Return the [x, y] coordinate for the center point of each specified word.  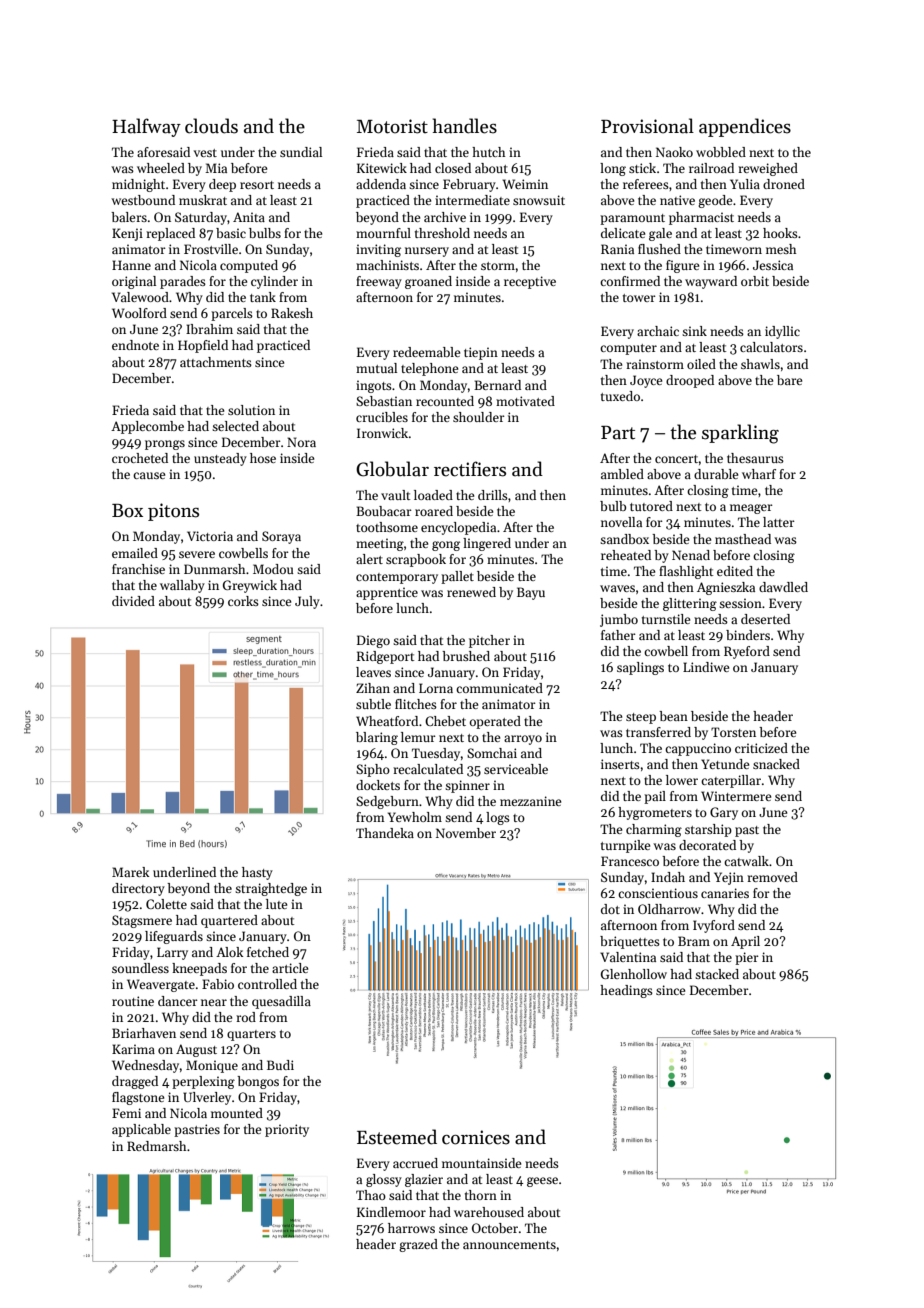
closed [453, 168]
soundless [140, 968]
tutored [651, 506]
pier [747, 958]
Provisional [647, 126]
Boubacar [384, 511]
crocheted [140, 458]
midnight [138, 185]
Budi [280, 1065]
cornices [476, 1137]
